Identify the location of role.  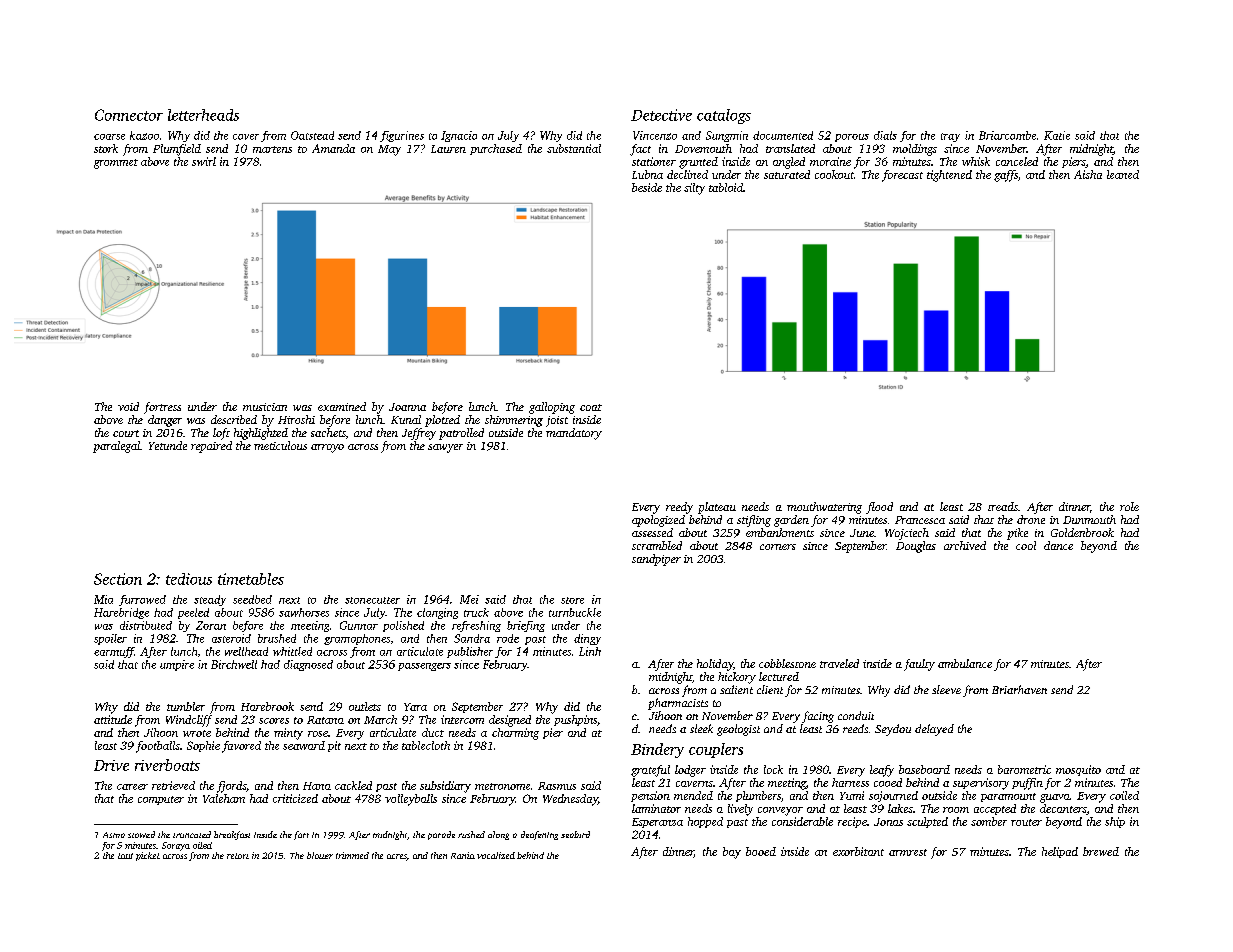
(1129, 506).
